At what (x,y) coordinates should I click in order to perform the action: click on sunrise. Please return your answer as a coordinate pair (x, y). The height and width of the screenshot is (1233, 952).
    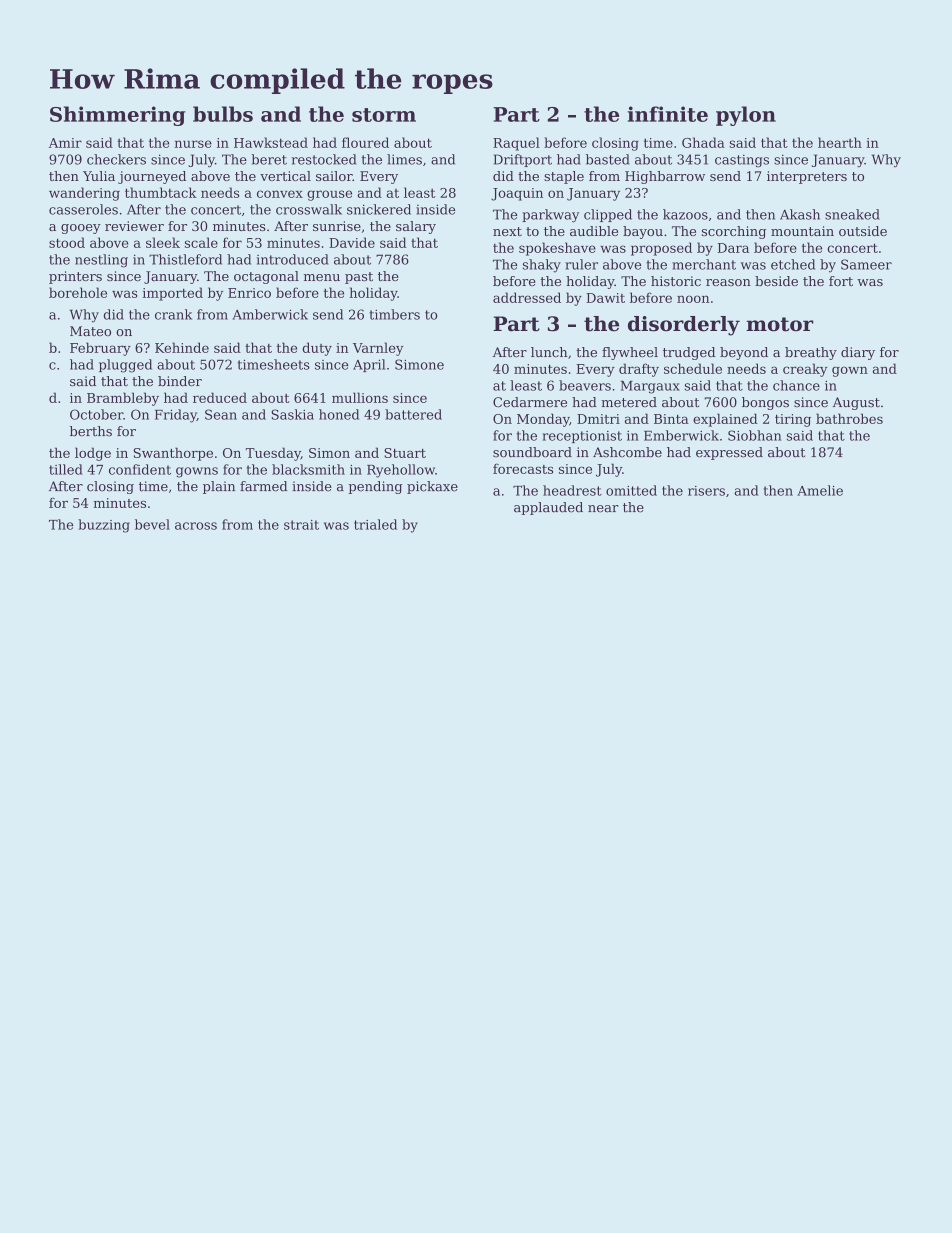
    Looking at the image, I should click on (337, 226).
